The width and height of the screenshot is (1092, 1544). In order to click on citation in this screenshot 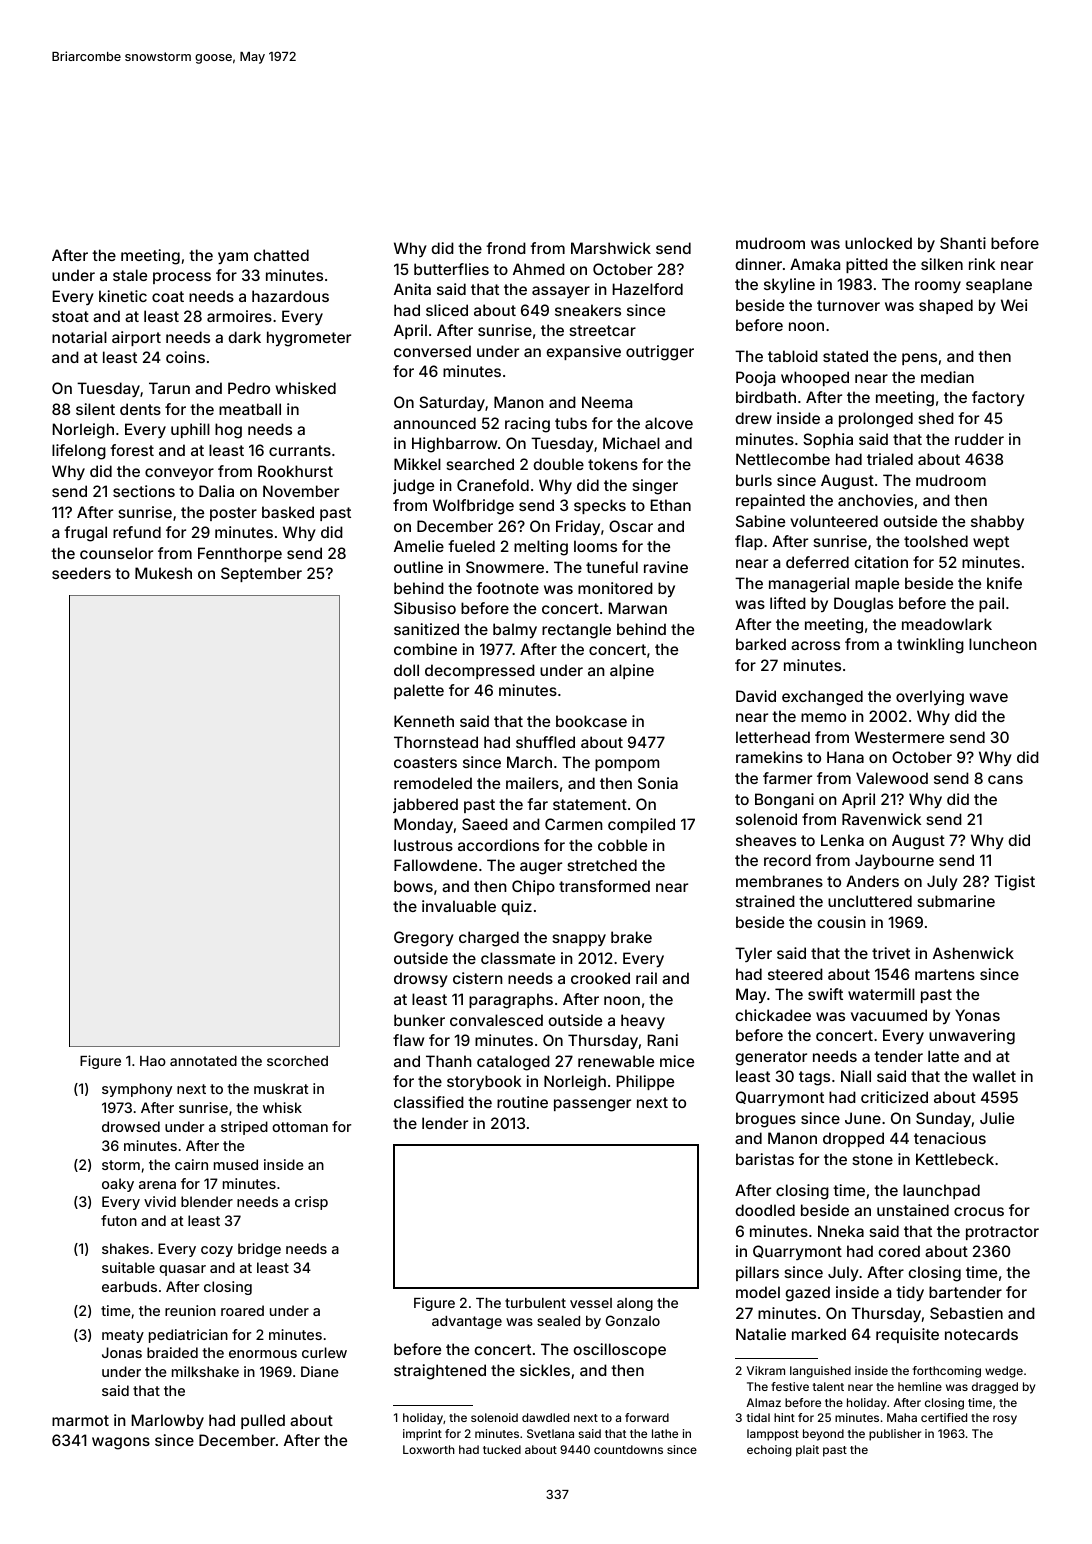, I will do `click(881, 562)`.
